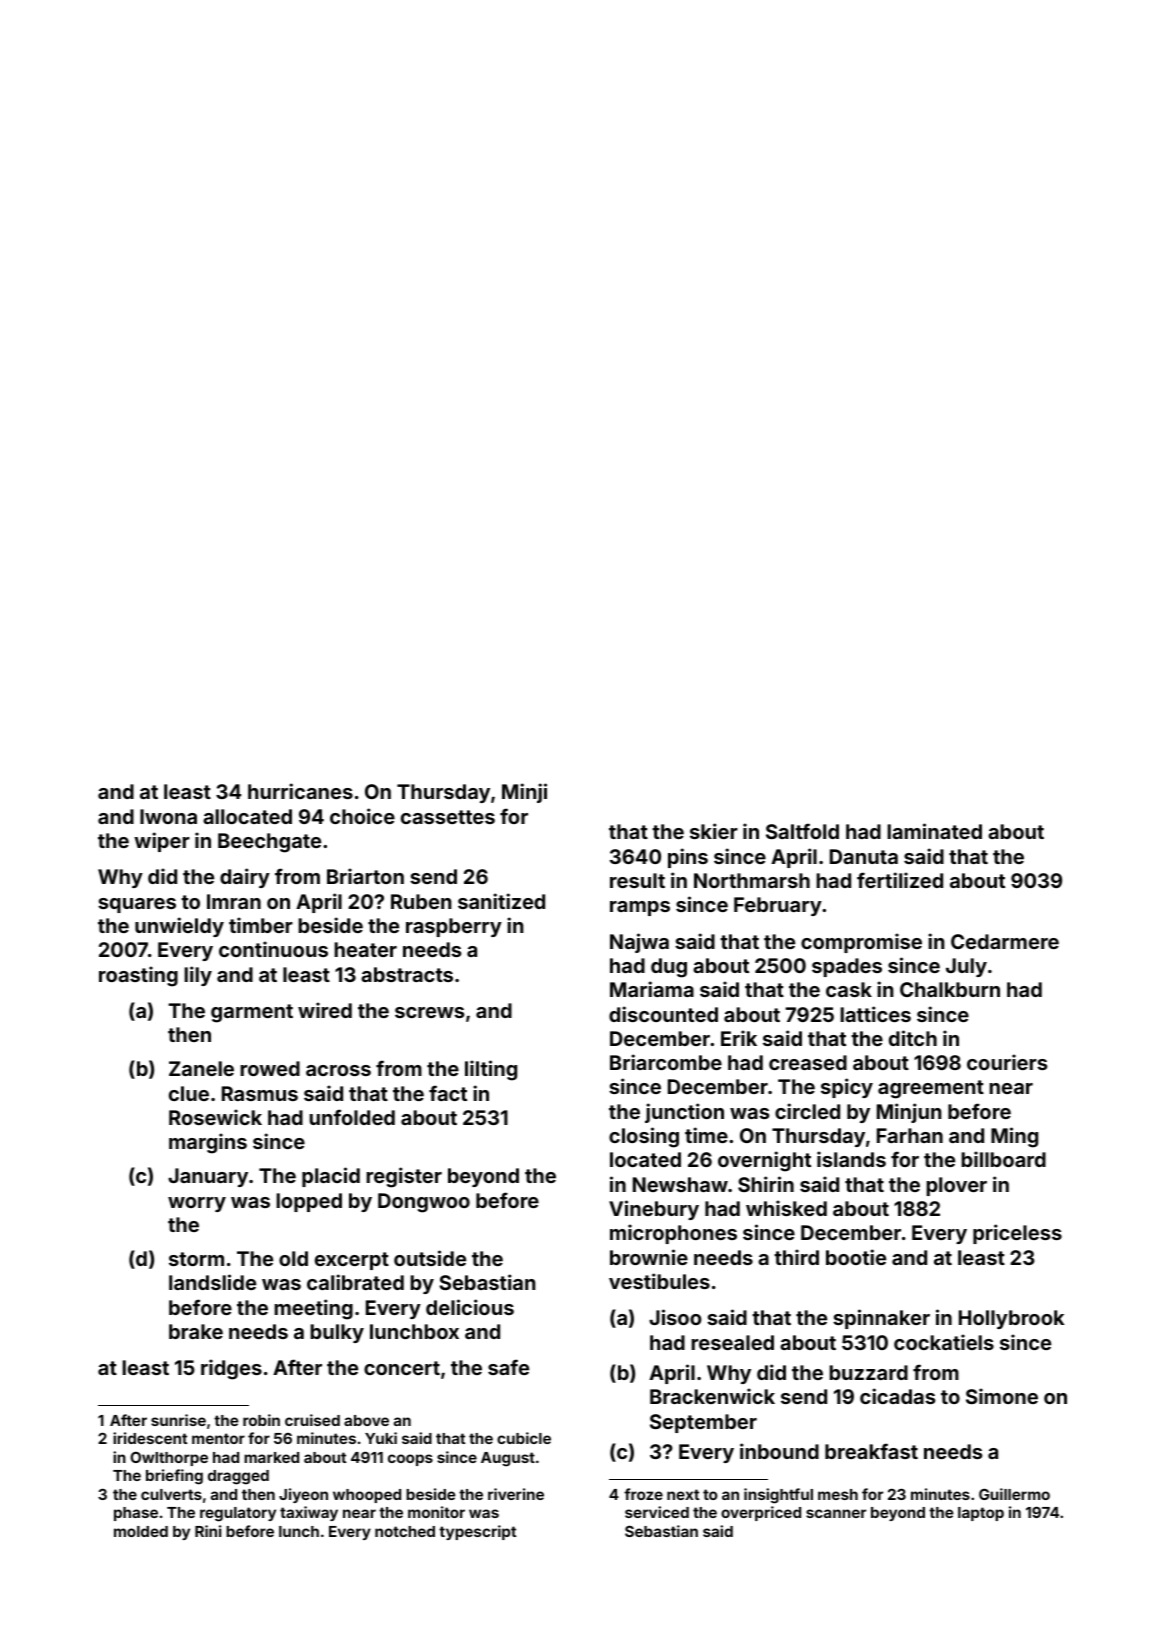  Describe the element at coordinates (524, 1438) in the page. I see `cubicle` at that location.
